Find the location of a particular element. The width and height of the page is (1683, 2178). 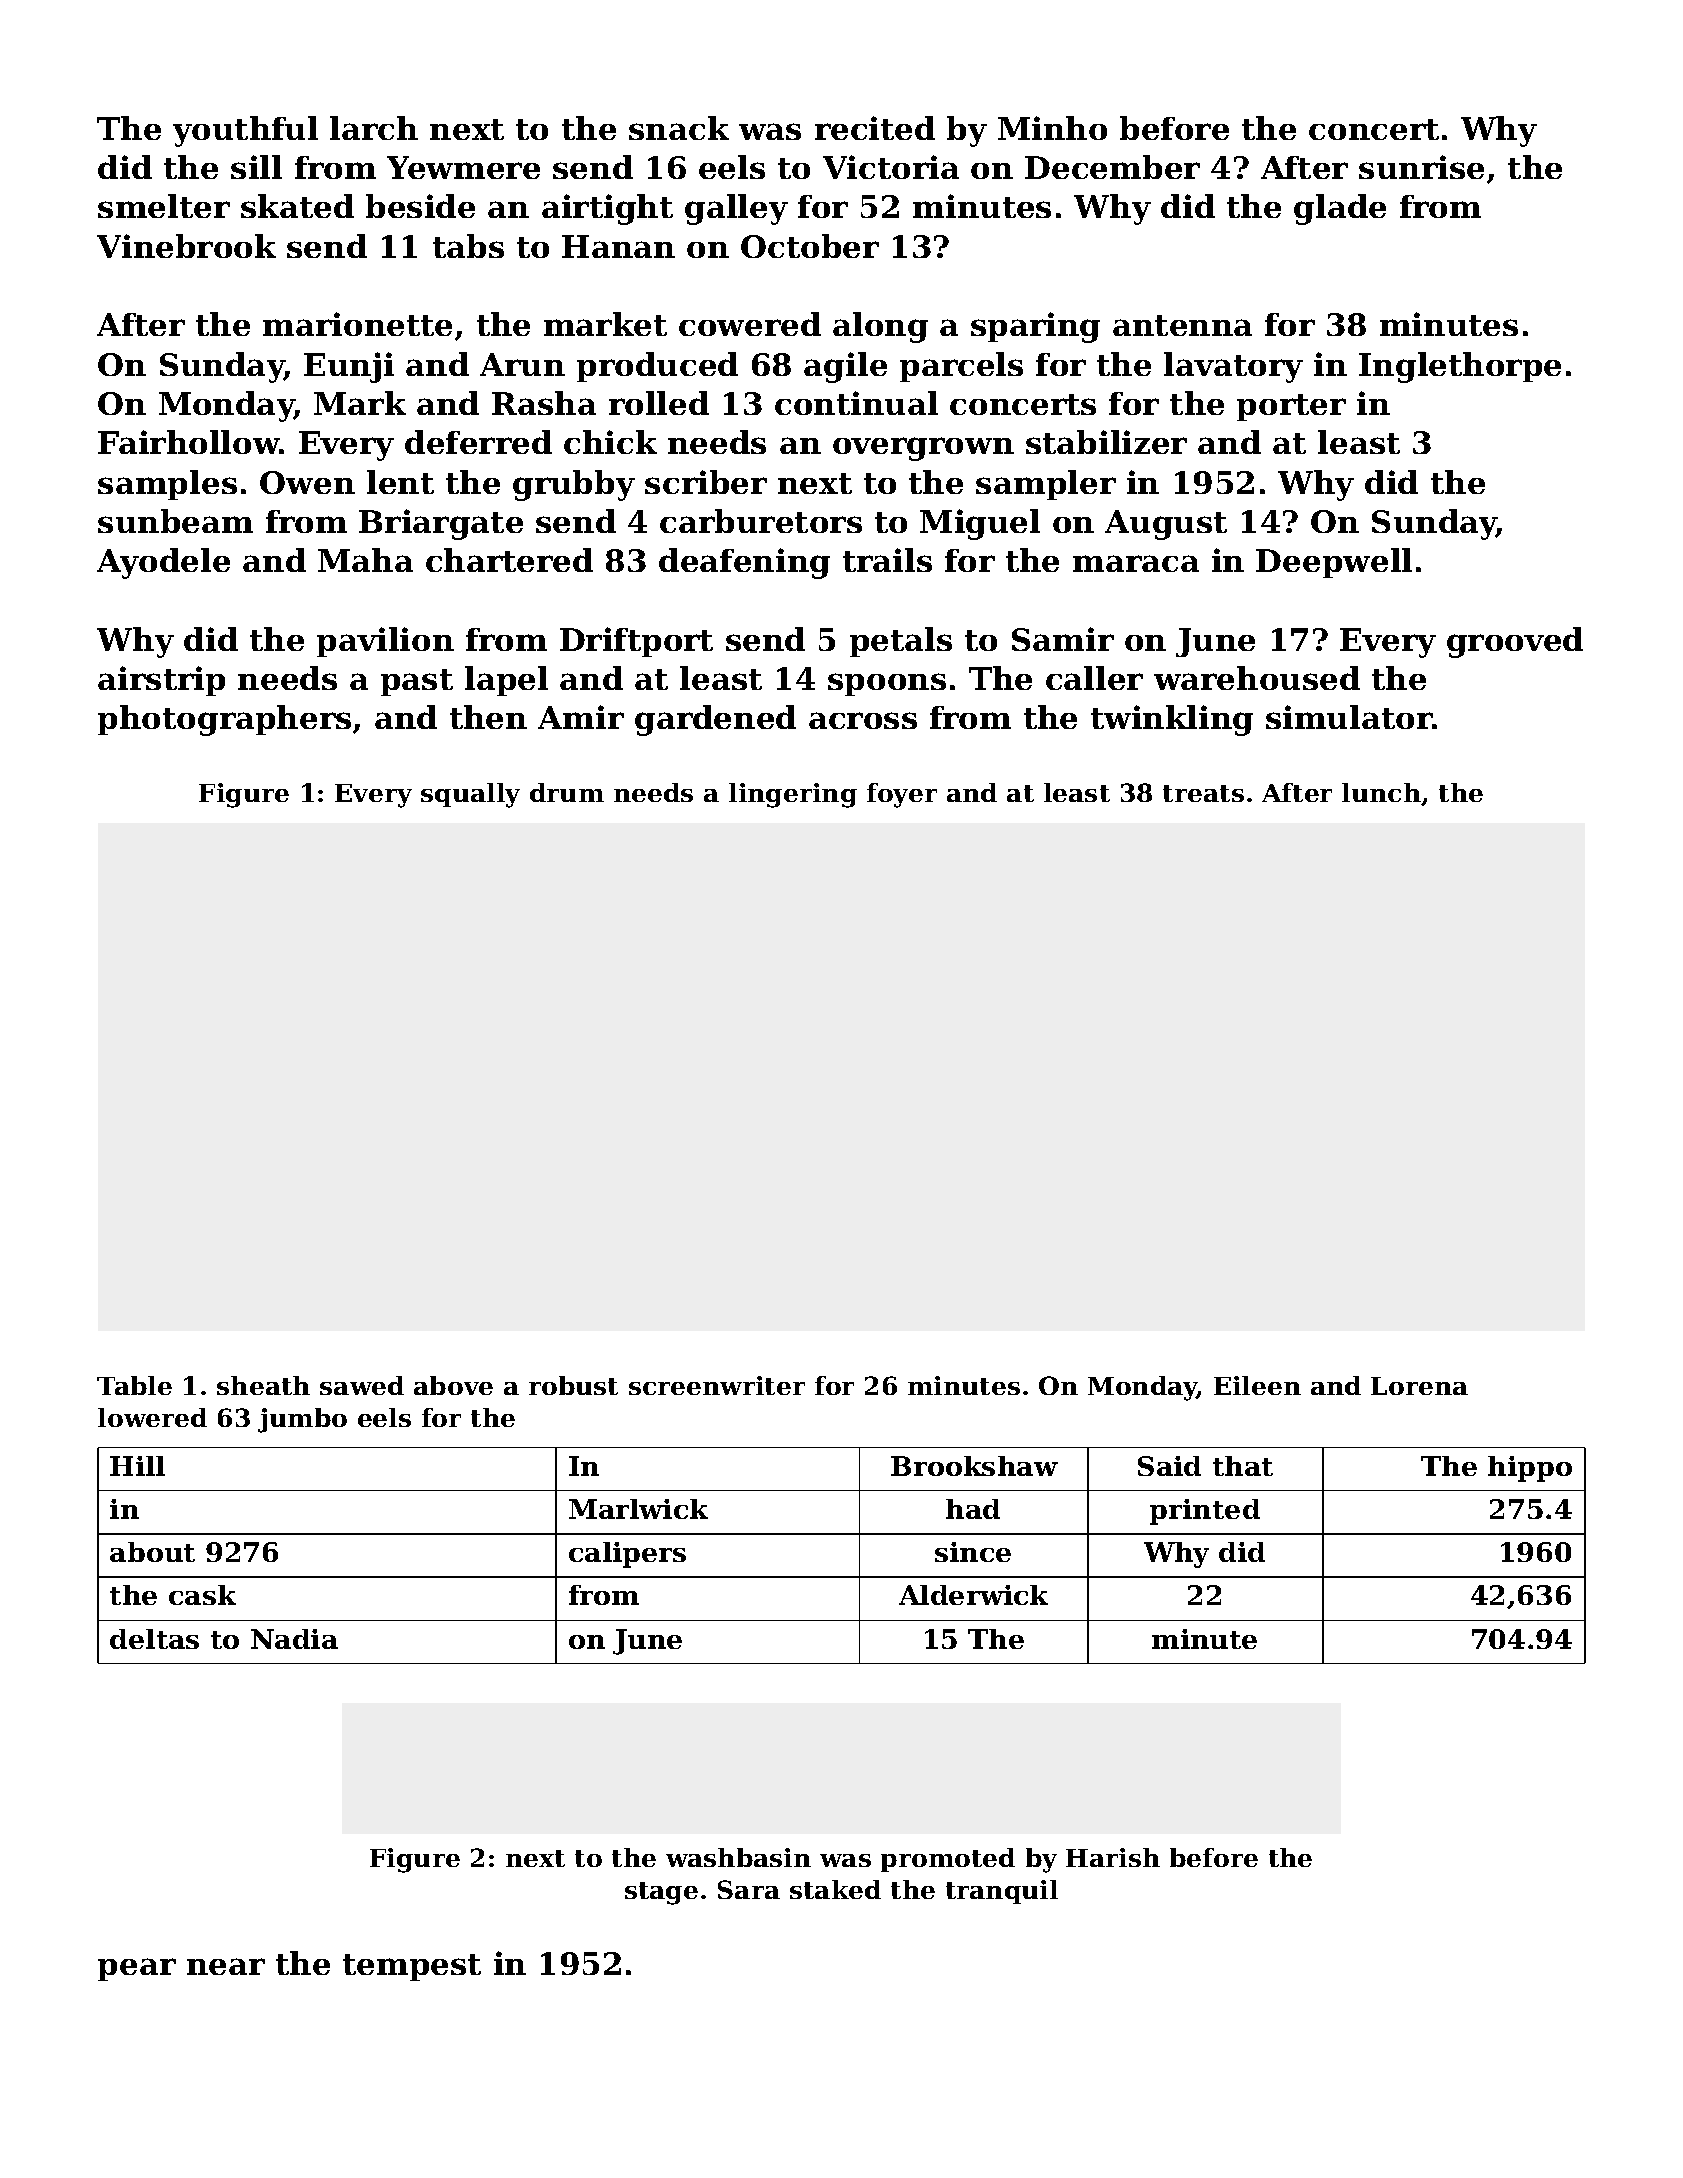

lunch is located at coordinates (1381, 792).
